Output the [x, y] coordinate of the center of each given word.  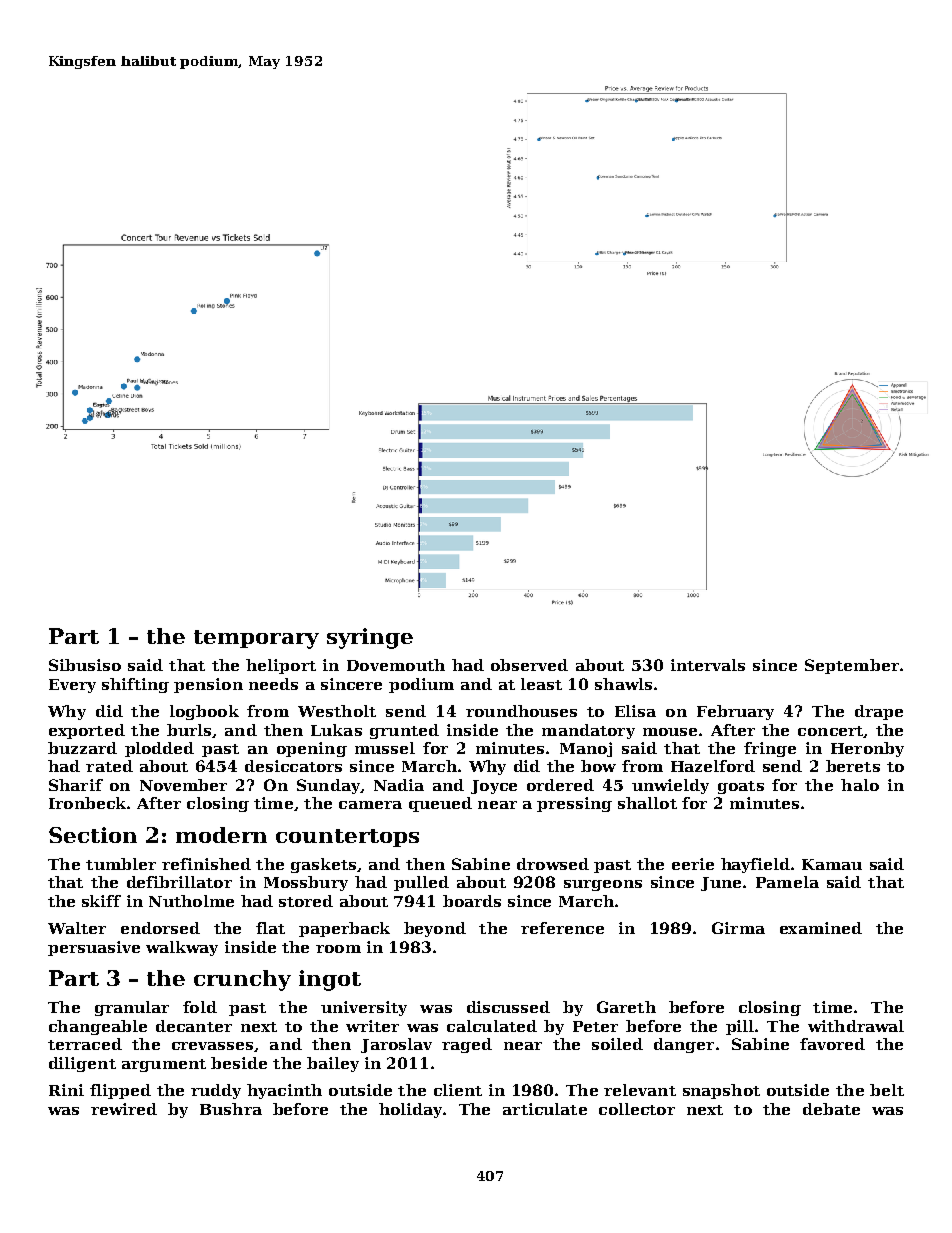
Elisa [635, 711]
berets [853, 766]
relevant [640, 1090]
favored [832, 1044]
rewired [124, 1109]
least [541, 684]
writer [372, 1026]
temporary [256, 639]
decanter [194, 1026]
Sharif [76, 785]
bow [598, 766]
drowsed [553, 864]
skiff [101, 901]
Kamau [832, 864]
